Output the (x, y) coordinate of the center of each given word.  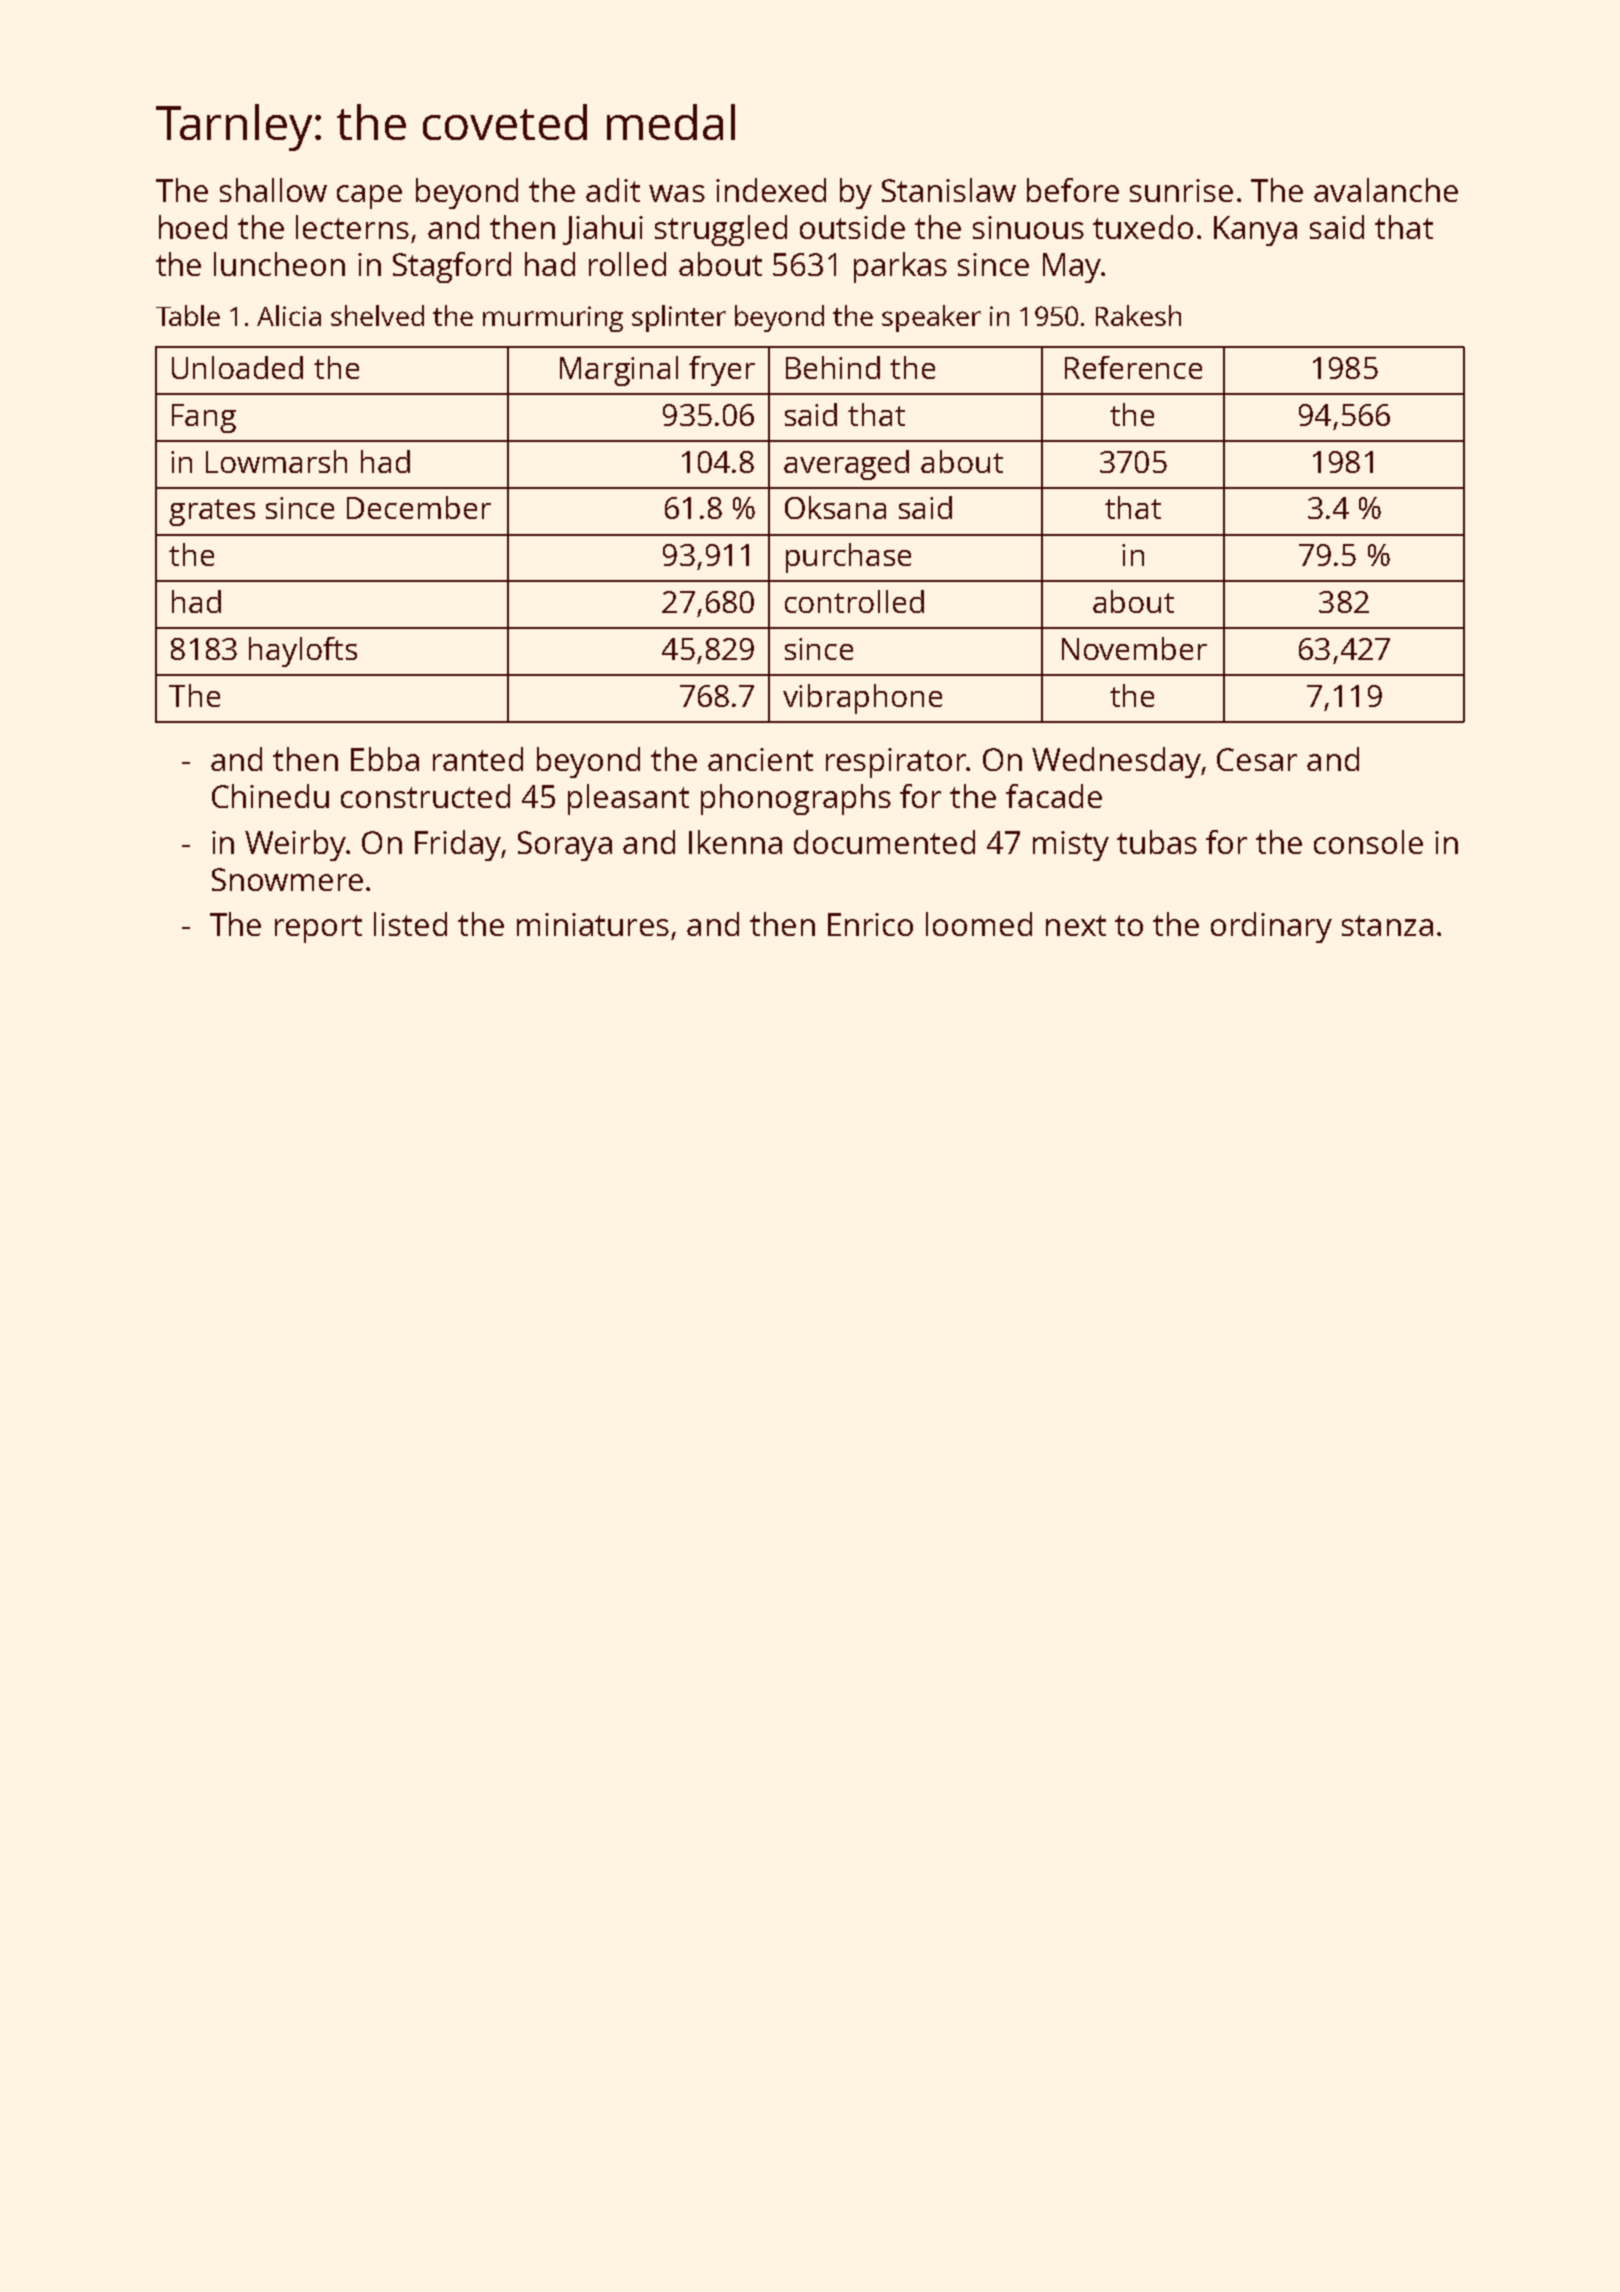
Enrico (870, 924)
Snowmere (287, 879)
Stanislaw (949, 190)
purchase (848, 558)
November (1134, 648)
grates (212, 512)
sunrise (1181, 190)
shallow (273, 190)
